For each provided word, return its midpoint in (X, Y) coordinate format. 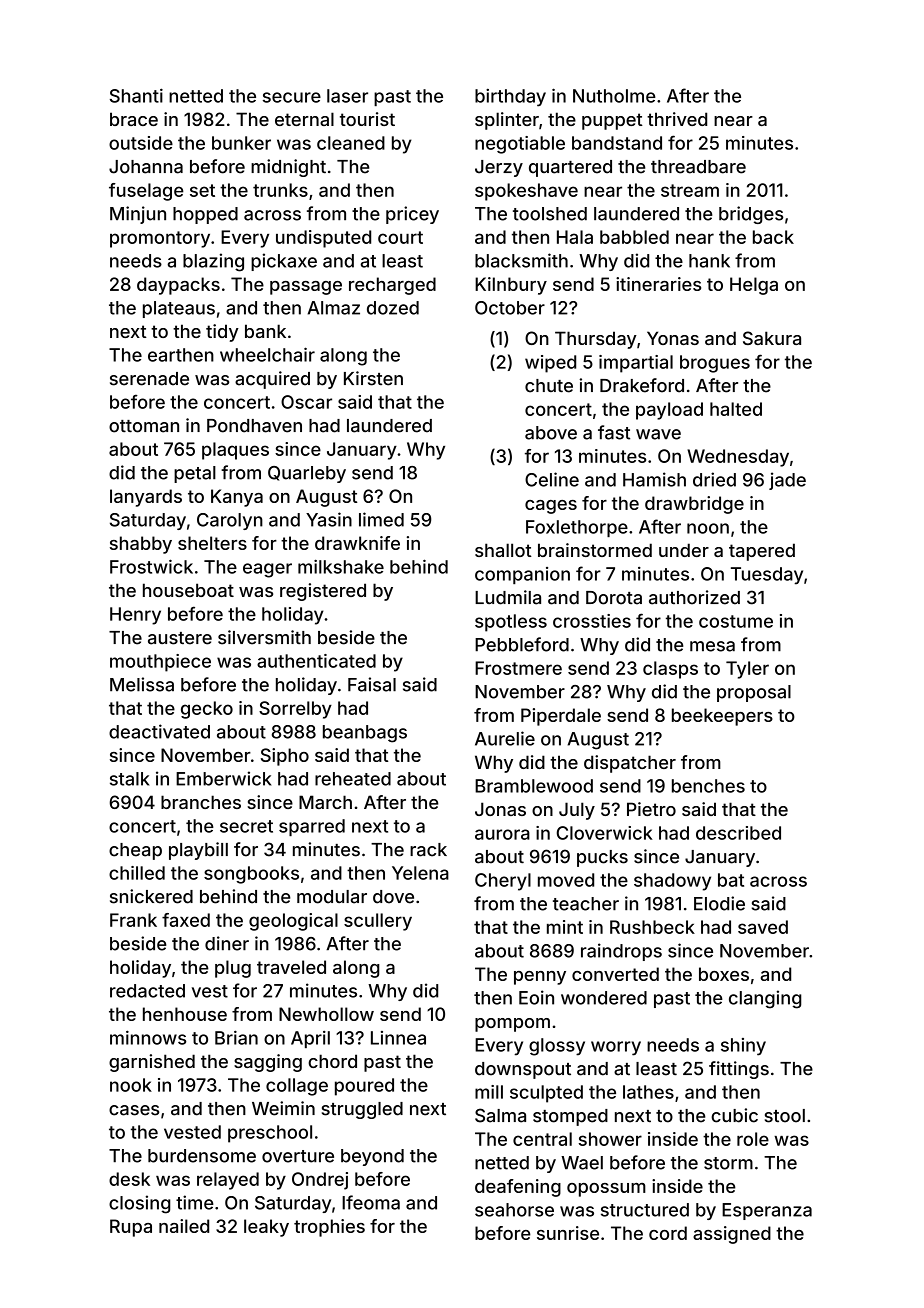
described (738, 833)
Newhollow (326, 1014)
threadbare (698, 167)
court (400, 237)
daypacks (178, 286)
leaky (266, 1228)
